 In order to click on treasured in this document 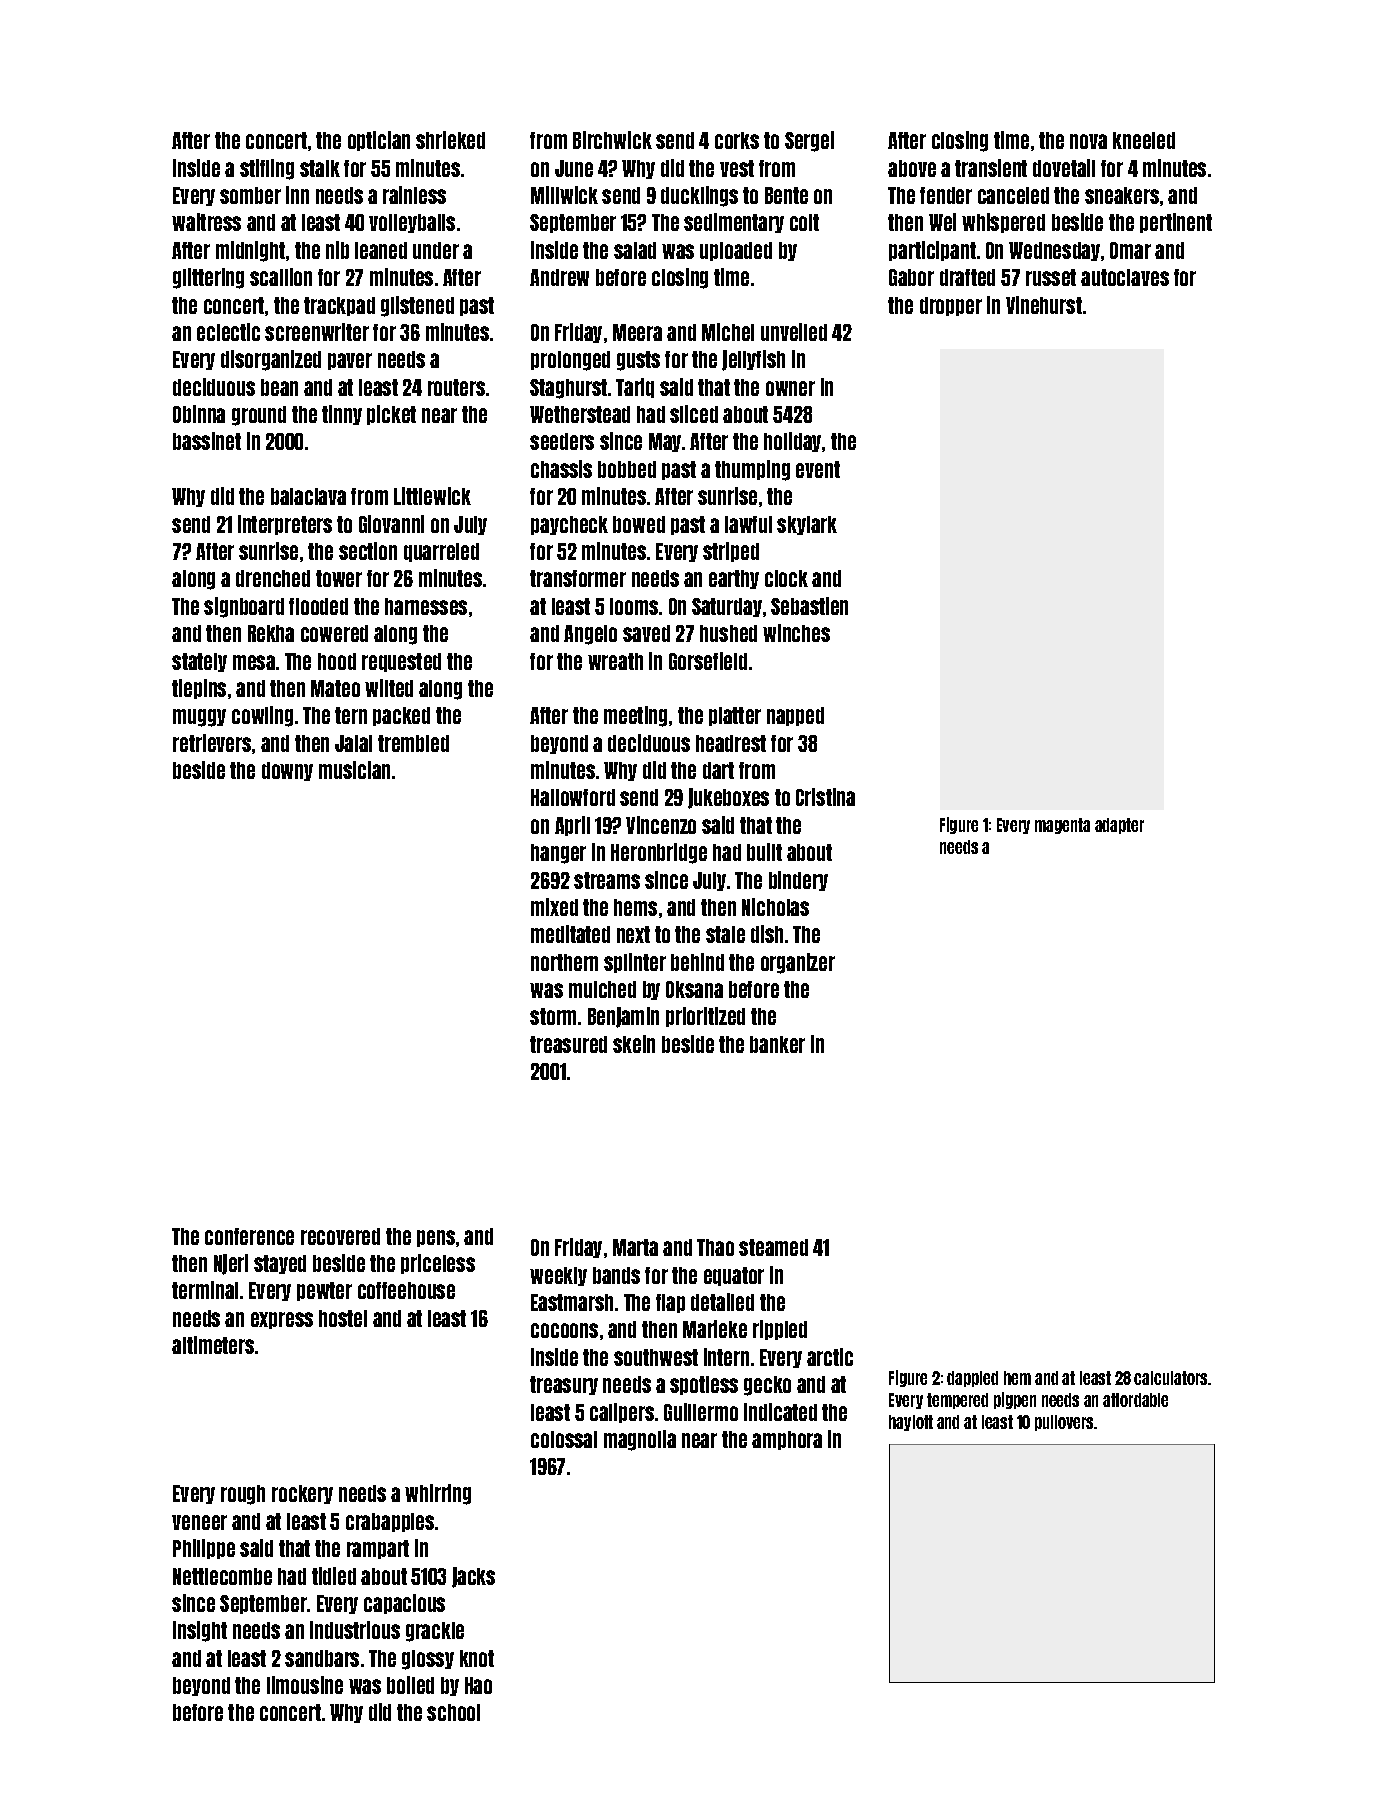, I will do `click(568, 1044)`.
